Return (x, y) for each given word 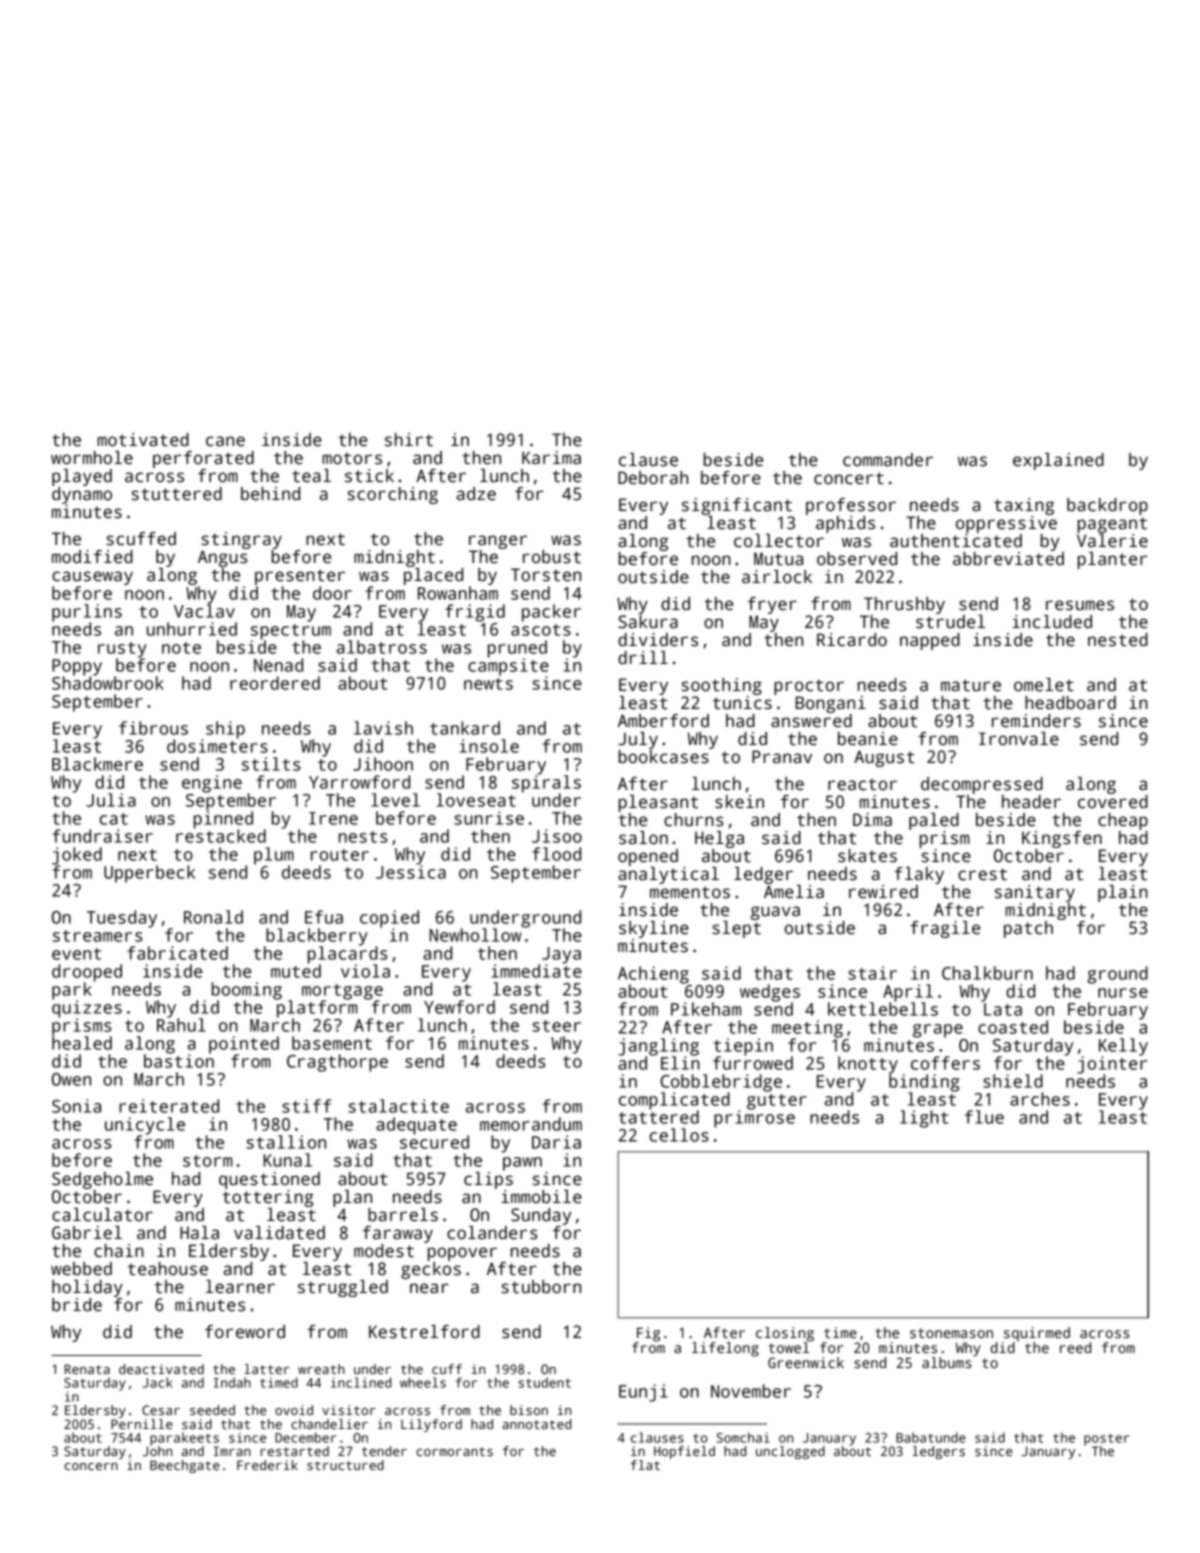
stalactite (398, 1106)
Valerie (1112, 541)
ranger (498, 542)
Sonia (76, 1106)
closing (785, 1334)
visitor (349, 1410)
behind (270, 494)
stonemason (951, 1333)
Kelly (1123, 1047)
